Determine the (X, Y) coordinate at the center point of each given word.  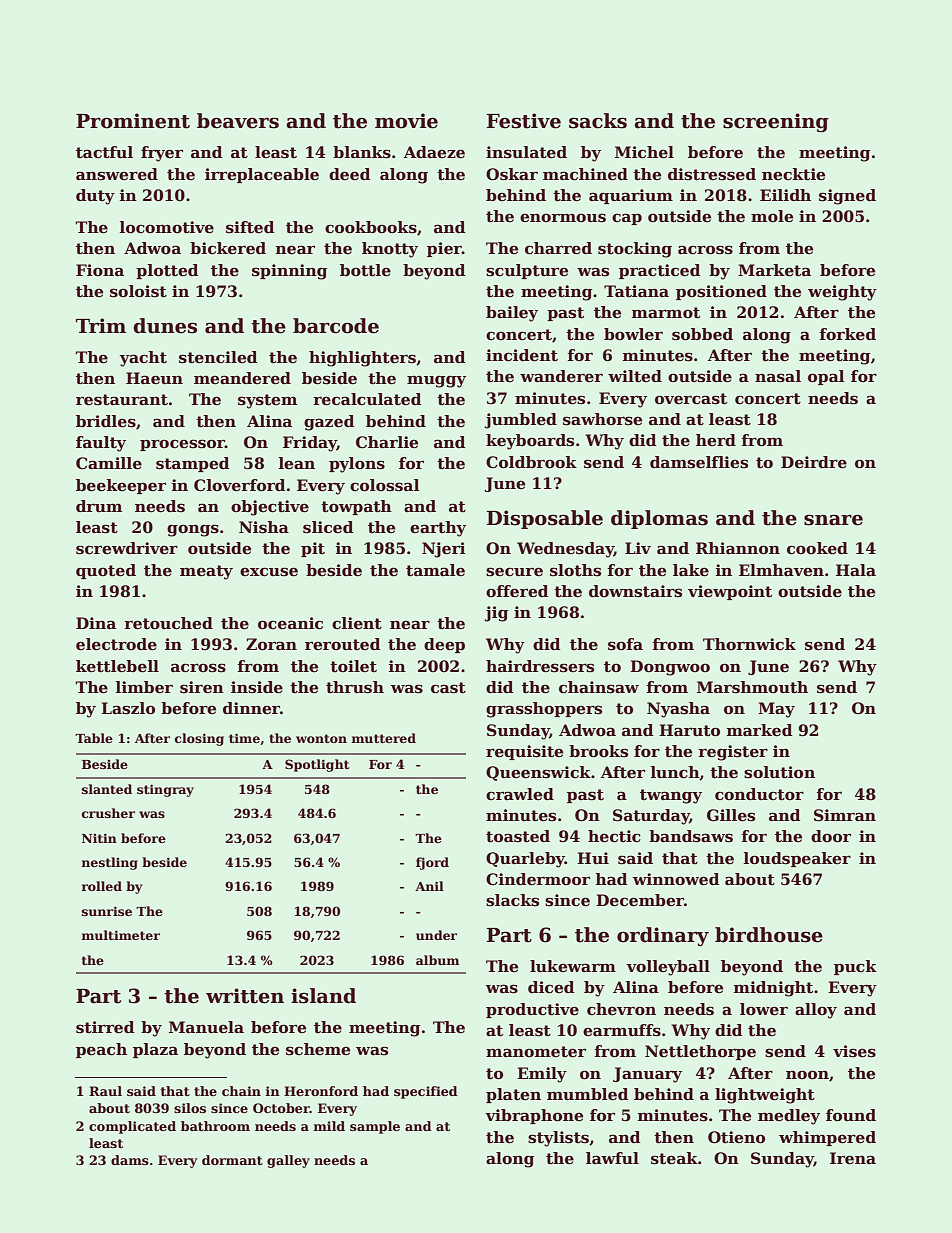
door (831, 836)
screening (776, 122)
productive (532, 1010)
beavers (238, 121)
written (245, 996)
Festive (524, 121)
